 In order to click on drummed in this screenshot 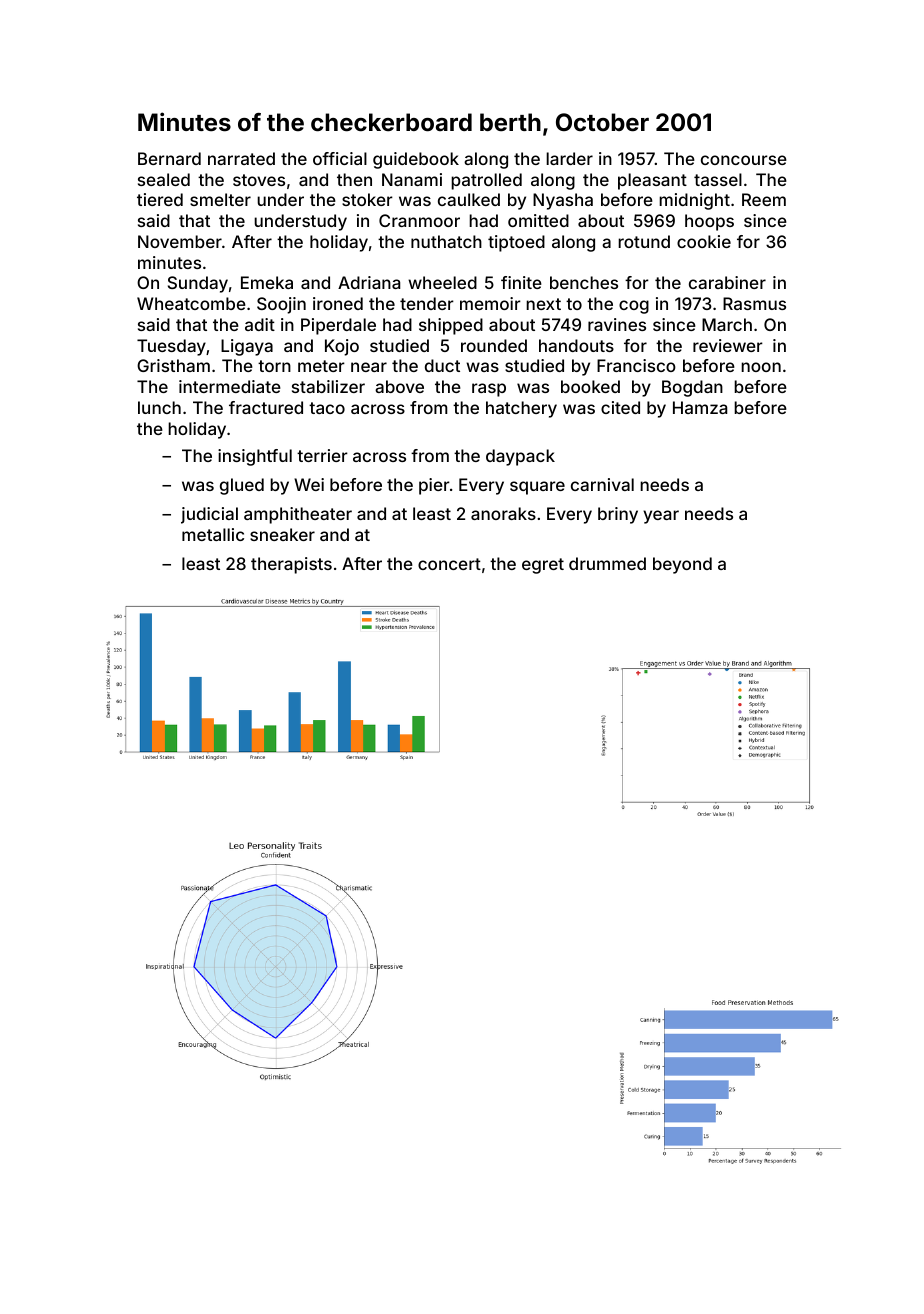, I will do `click(607, 563)`.
